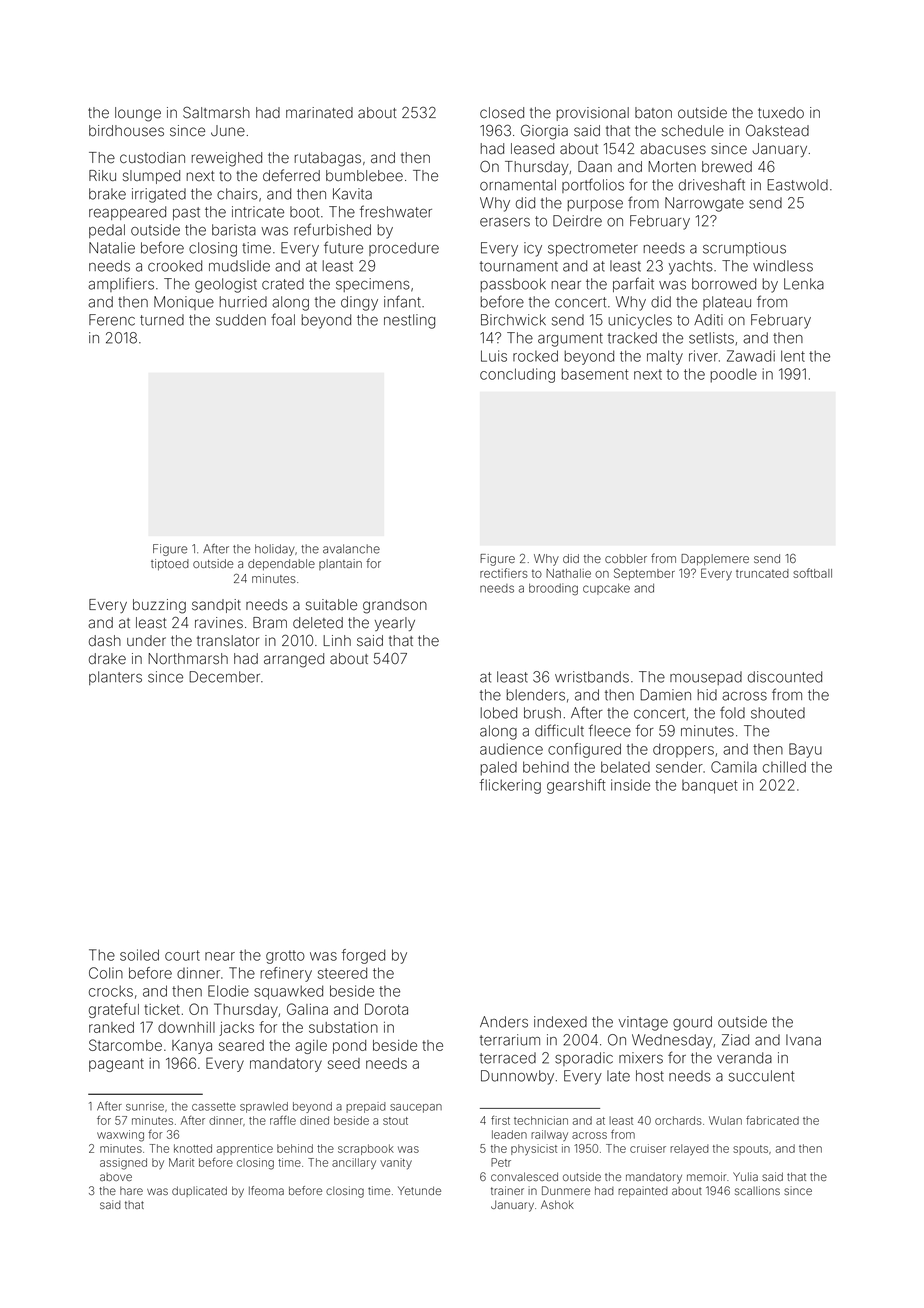 The height and width of the page is (1308, 924). I want to click on crated, so click(283, 284).
